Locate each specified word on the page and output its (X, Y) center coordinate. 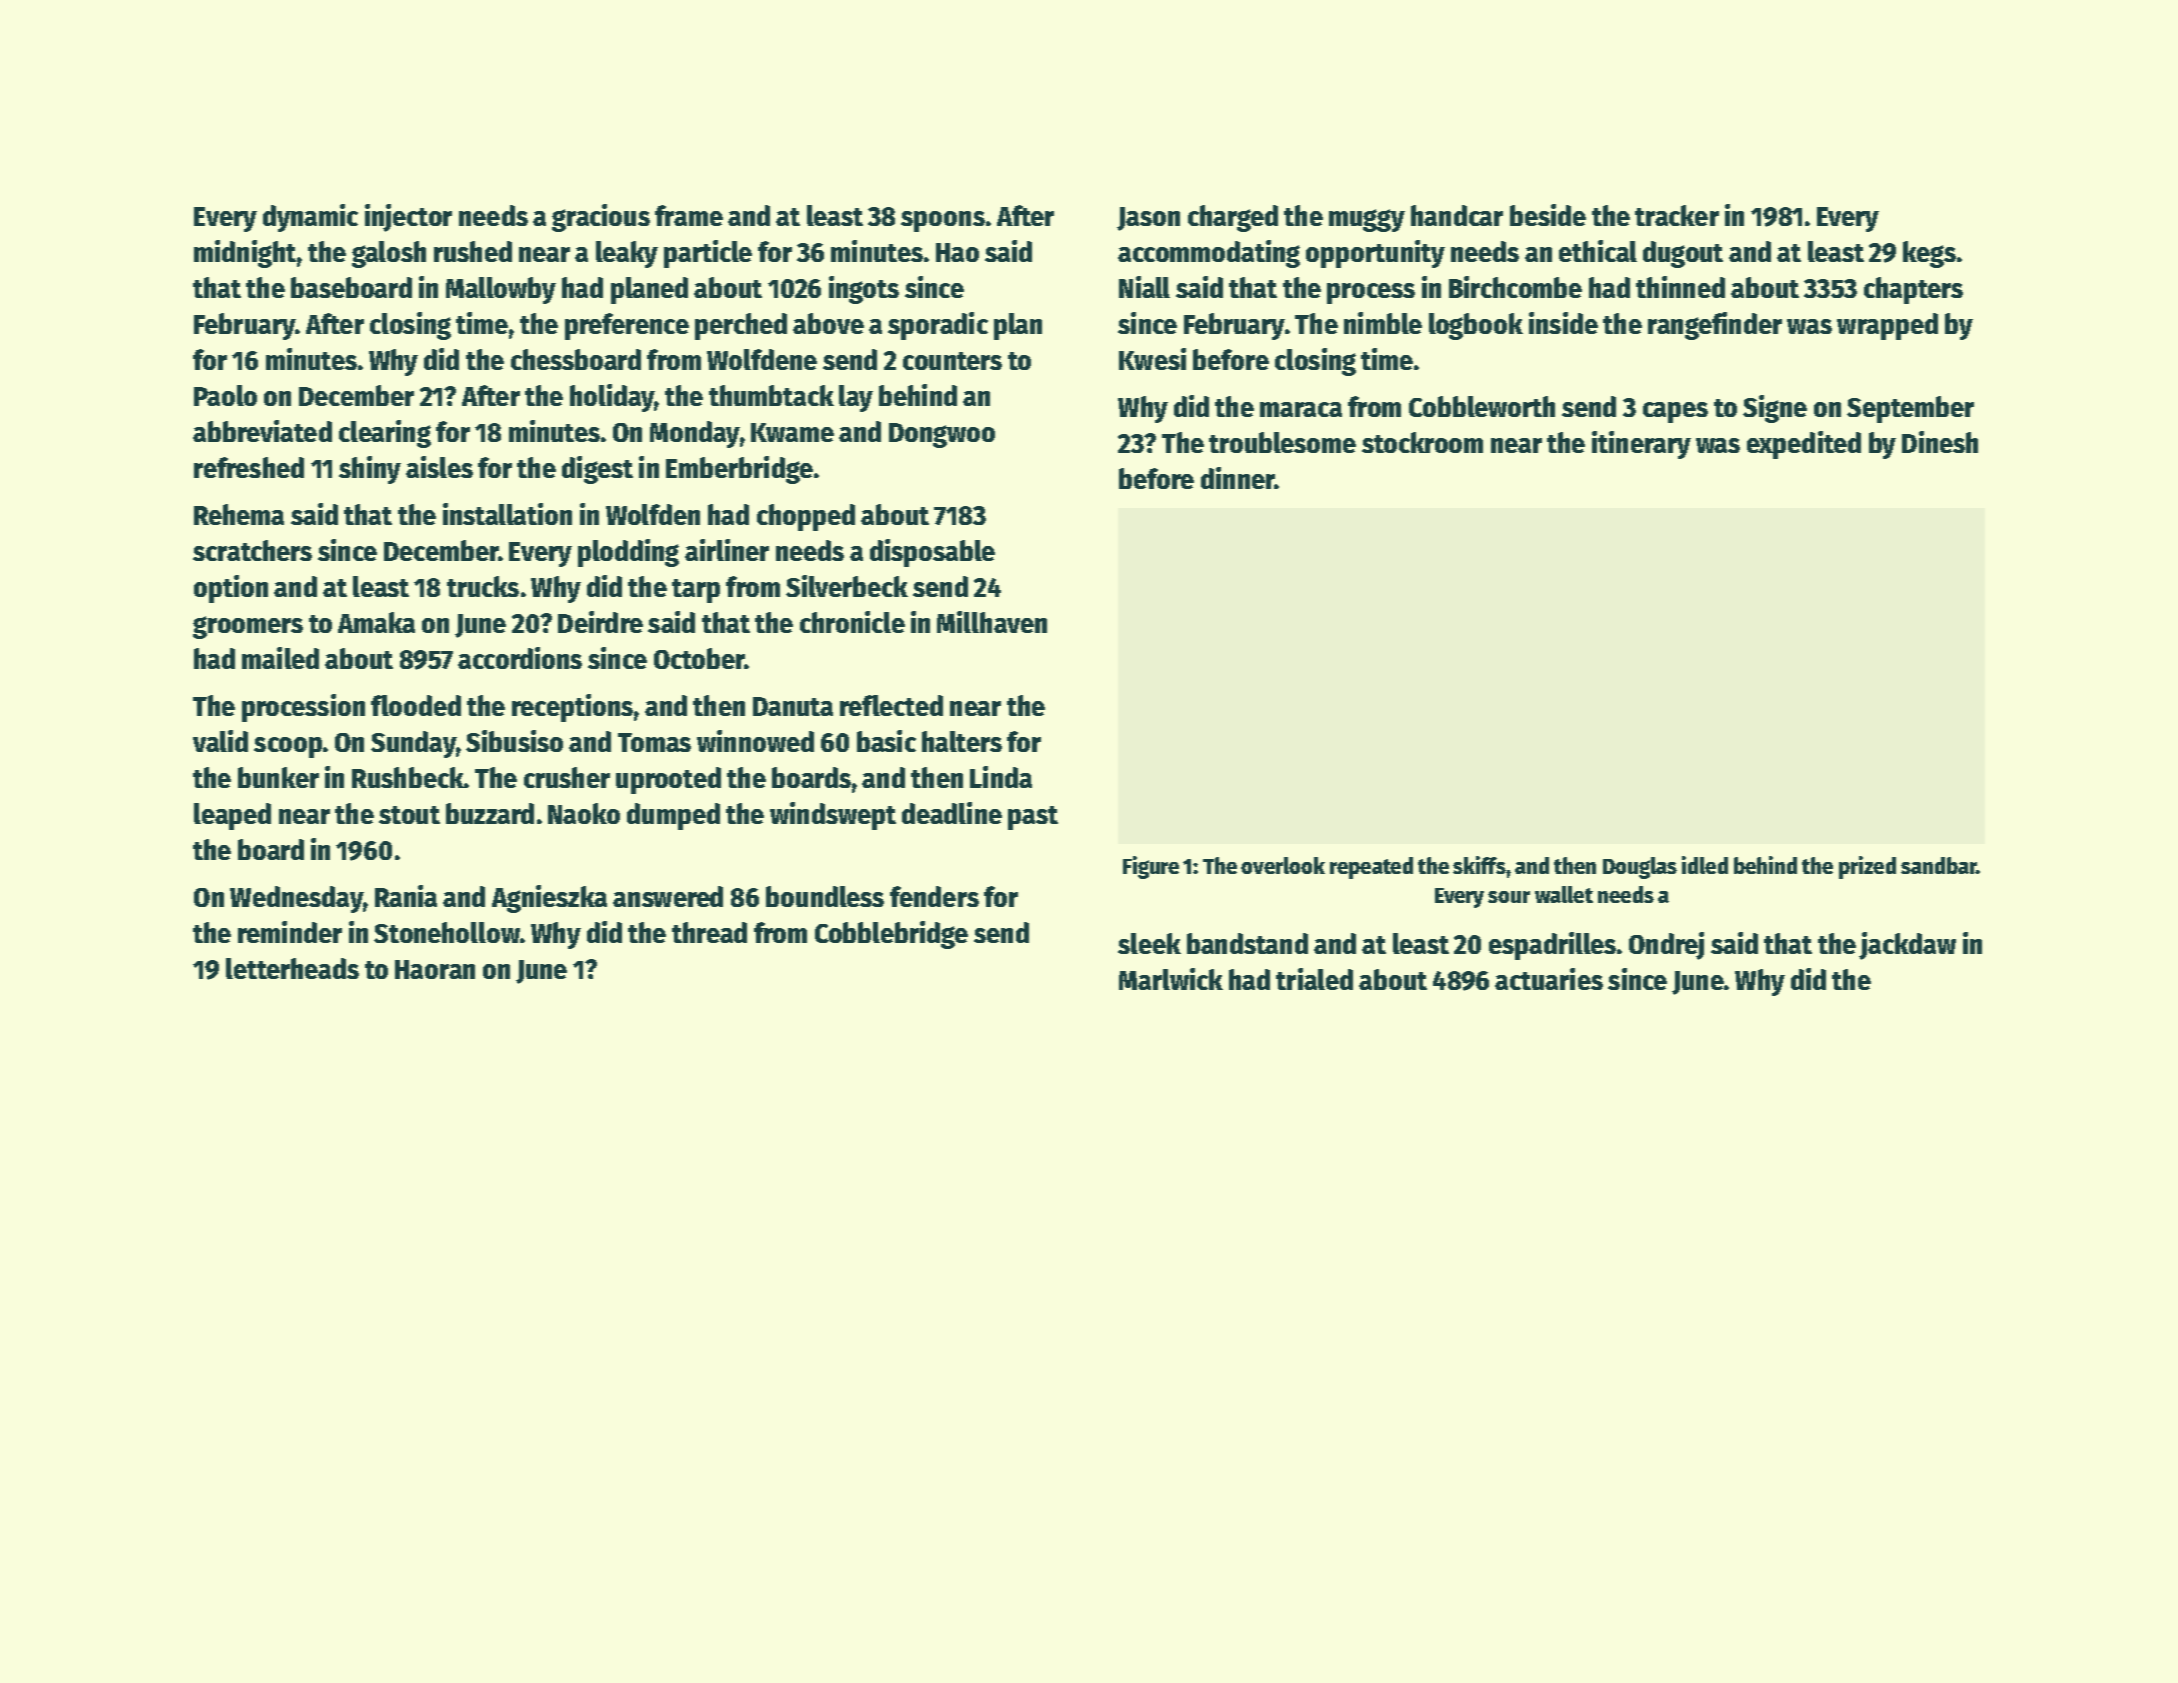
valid (220, 741)
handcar (1457, 215)
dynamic (310, 218)
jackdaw (1907, 946)
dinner (1237, 478)
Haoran (435, 969)
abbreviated (262, 431)
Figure (1151, 867)
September (1910, 409)
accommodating (1209, 254)
